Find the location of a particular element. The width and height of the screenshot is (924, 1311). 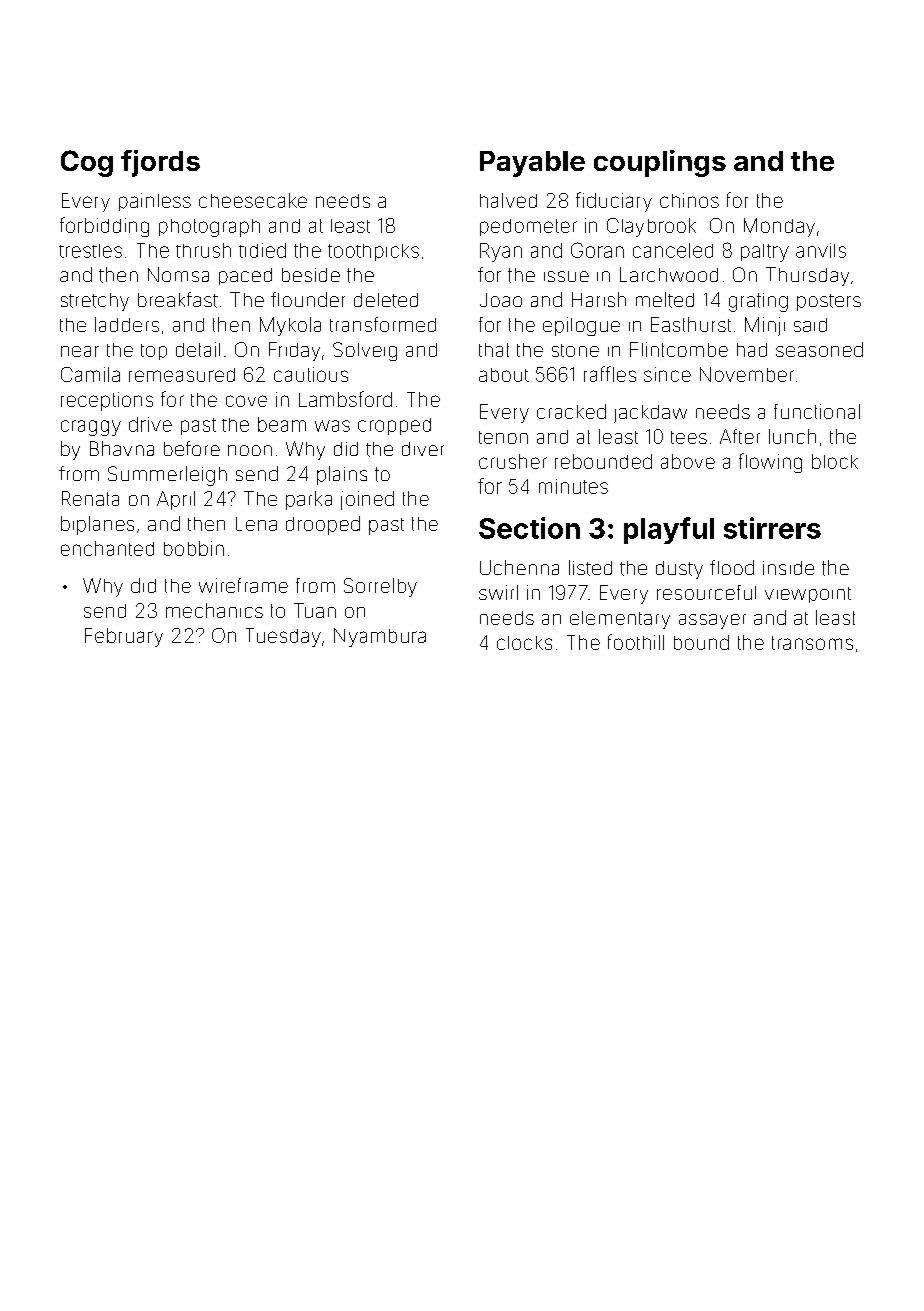

Tuesday is located at coordinates (283, 637).
